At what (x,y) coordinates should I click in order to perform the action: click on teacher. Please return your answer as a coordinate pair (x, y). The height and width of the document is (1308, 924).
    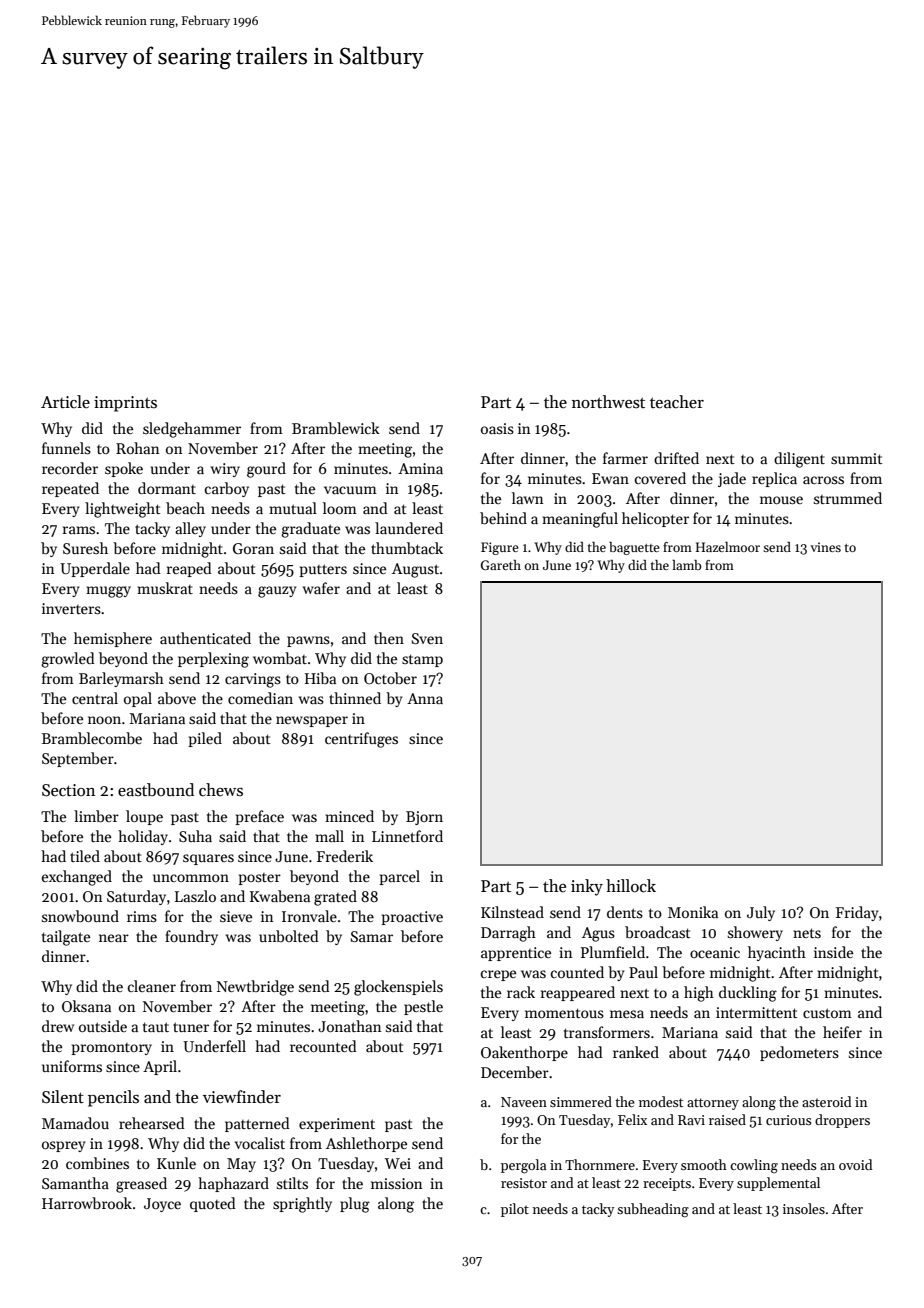
    Looking at the image, I should click on (677, 402).
